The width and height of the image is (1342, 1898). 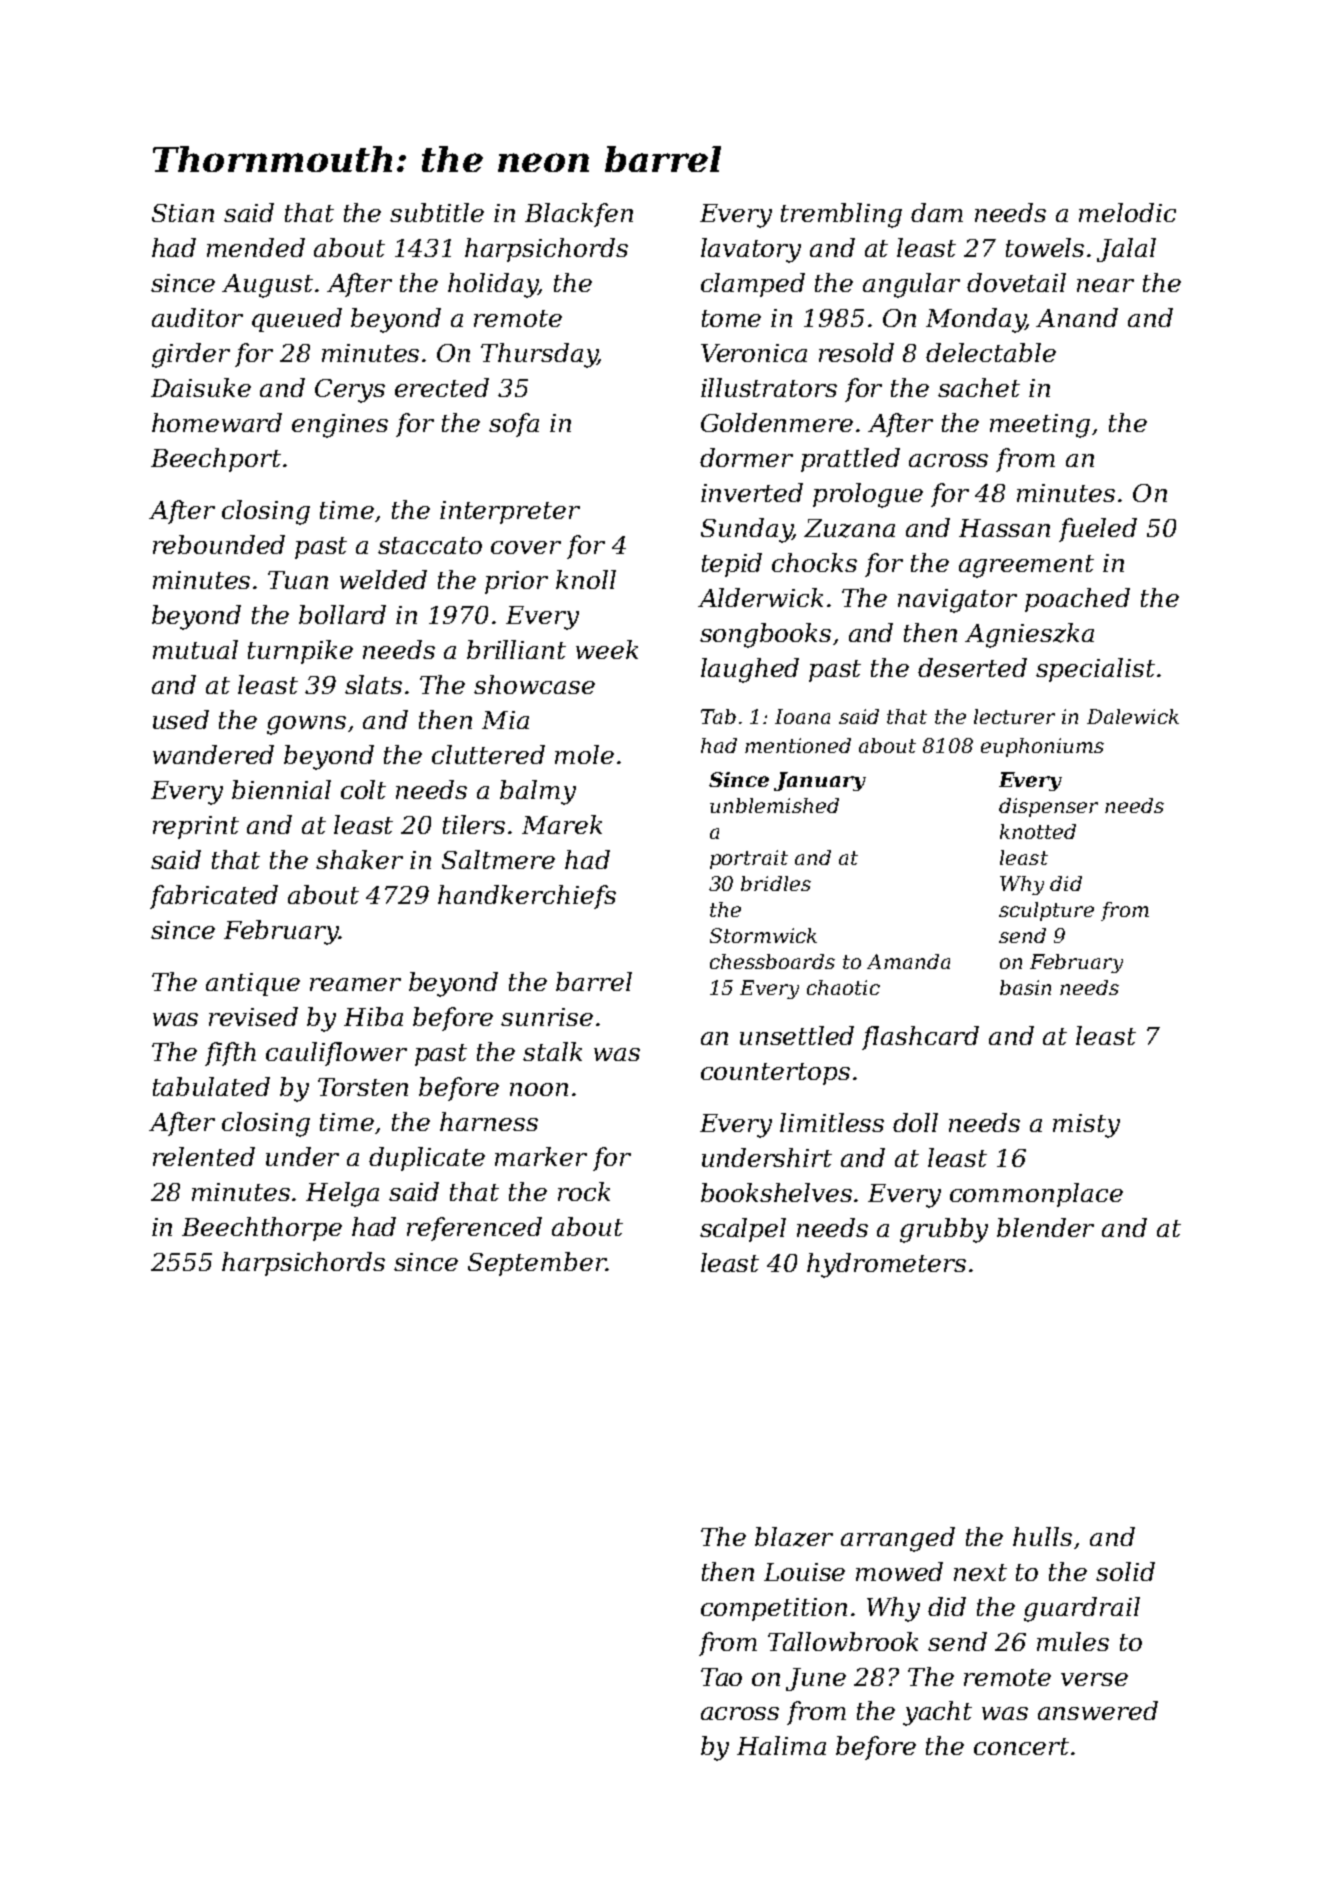 What do you see at coordinates (256, 247) in the image?
I see `mended` at bounding box center [256, 247].
